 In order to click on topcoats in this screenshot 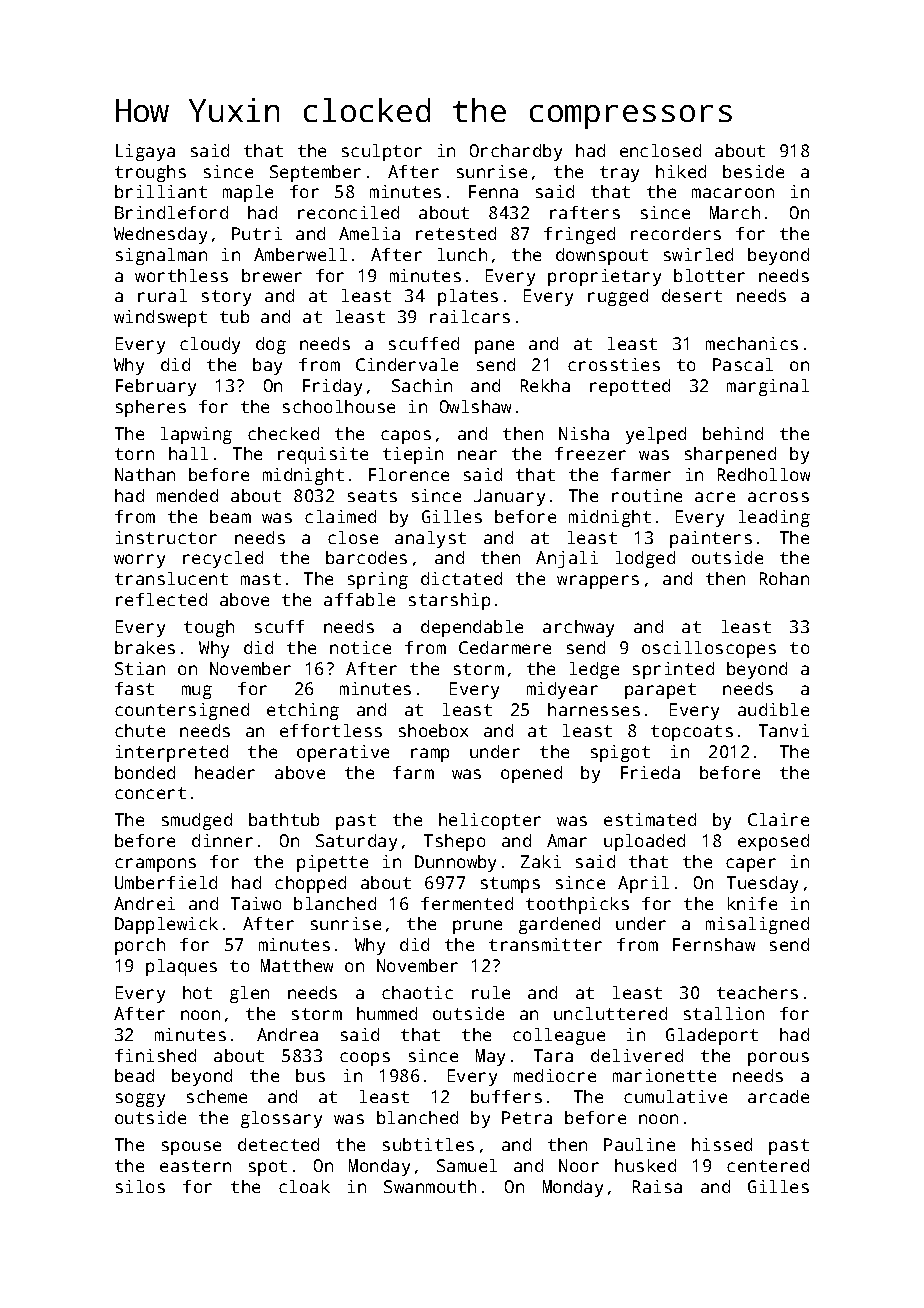, I will do `click(692, 733)`.
